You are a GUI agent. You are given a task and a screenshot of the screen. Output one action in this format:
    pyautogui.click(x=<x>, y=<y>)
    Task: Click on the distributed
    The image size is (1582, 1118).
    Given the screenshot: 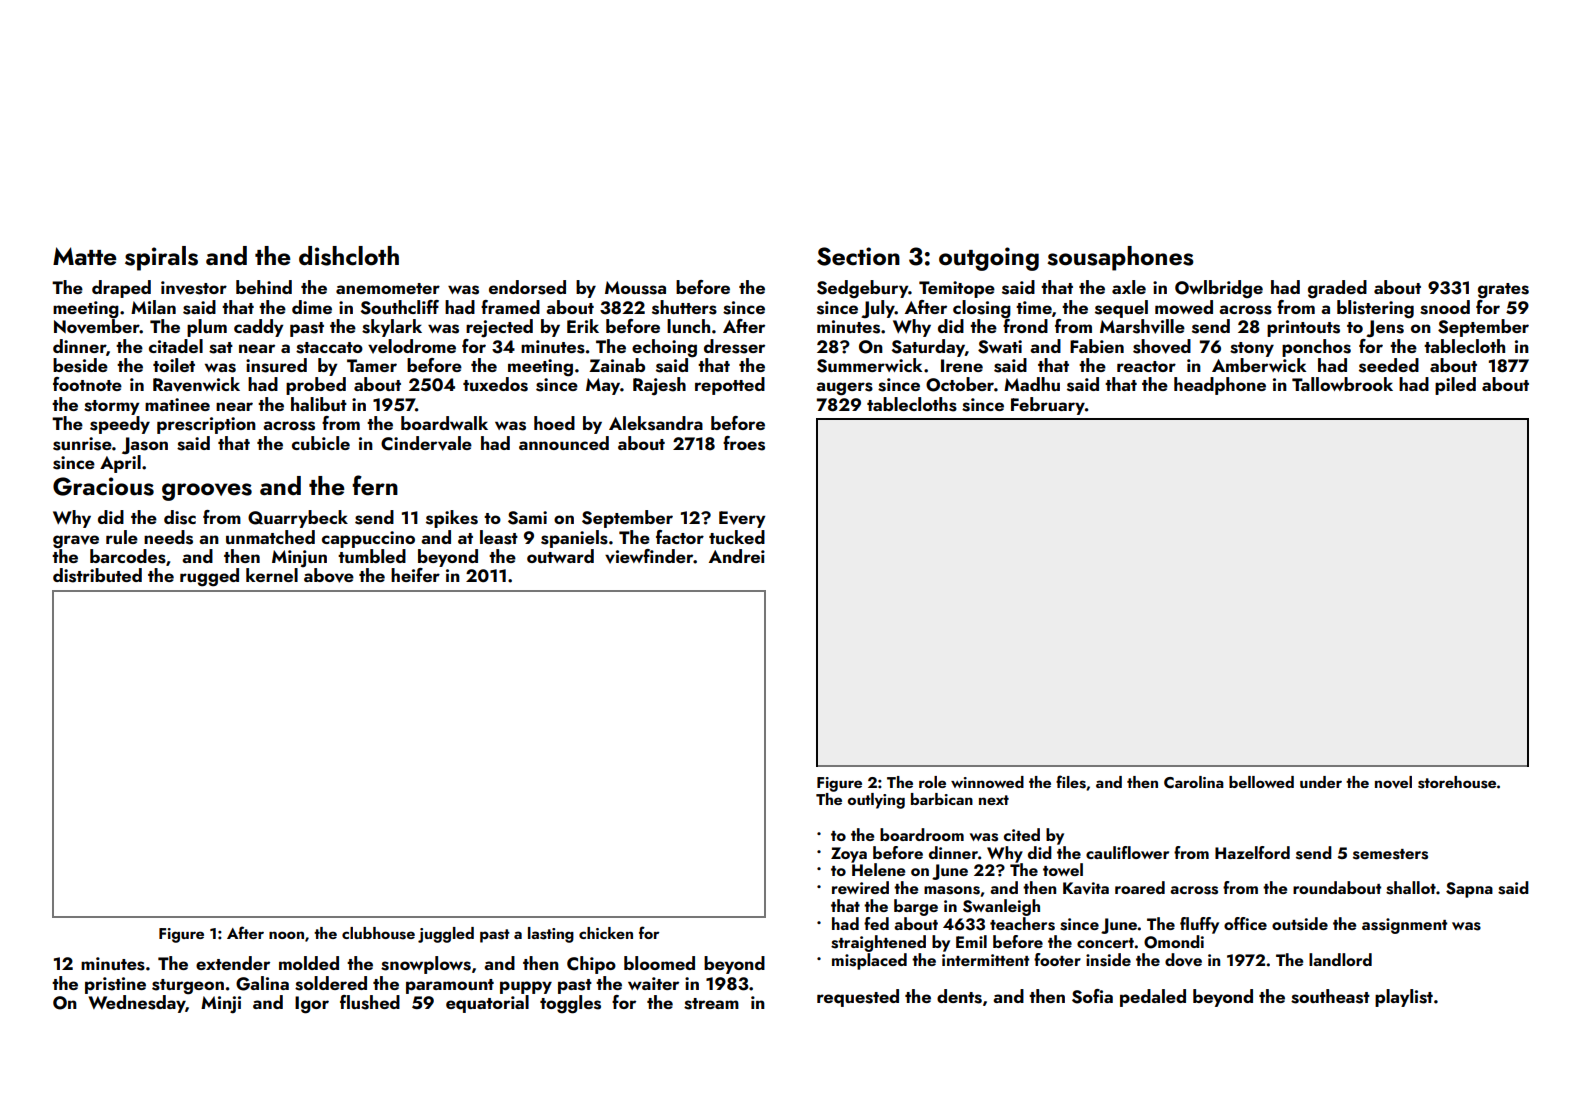 What is the action you would take?
    pyautogui.click(x=97, y=575)
